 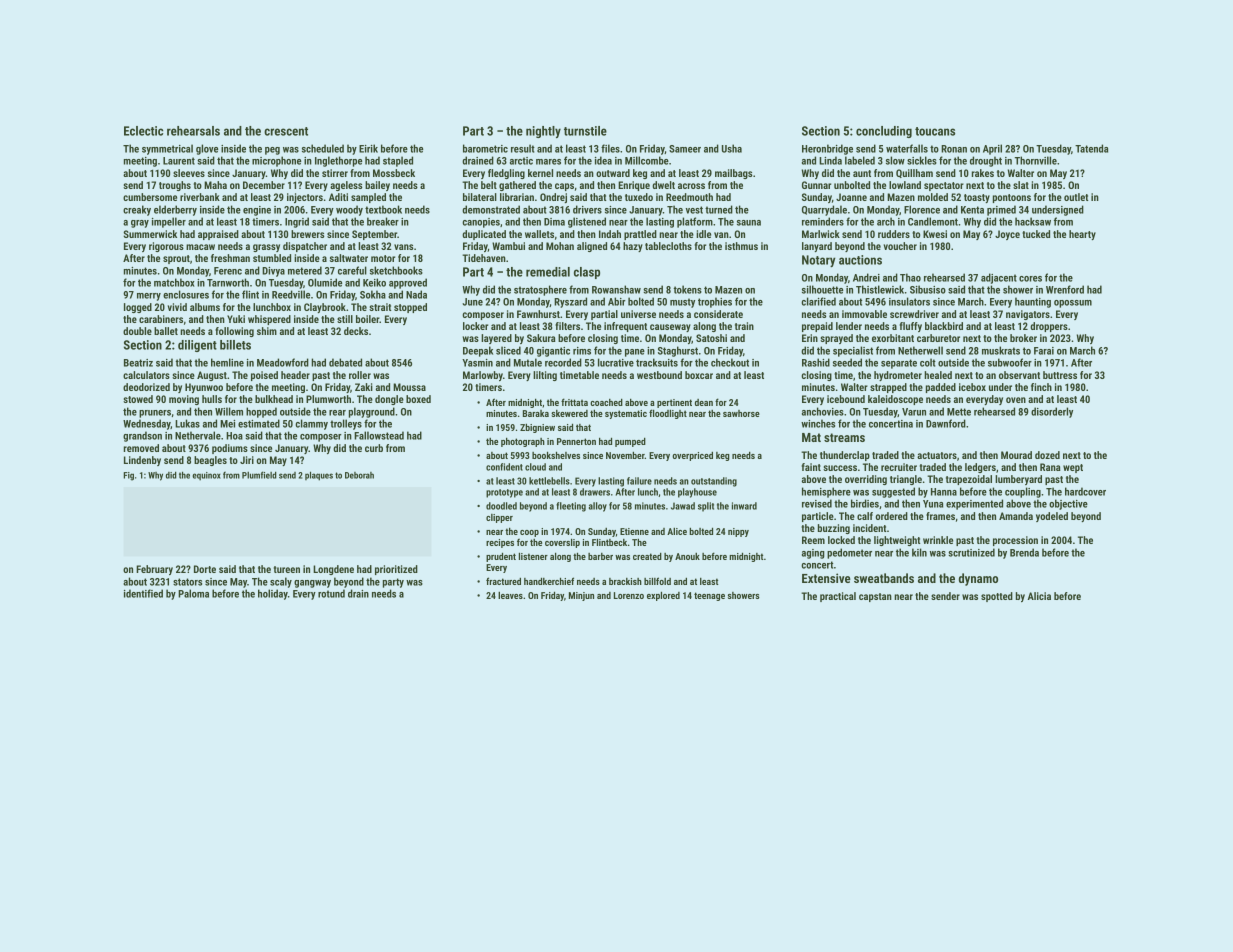 I want to click on train, so click(x=744, y=326).
